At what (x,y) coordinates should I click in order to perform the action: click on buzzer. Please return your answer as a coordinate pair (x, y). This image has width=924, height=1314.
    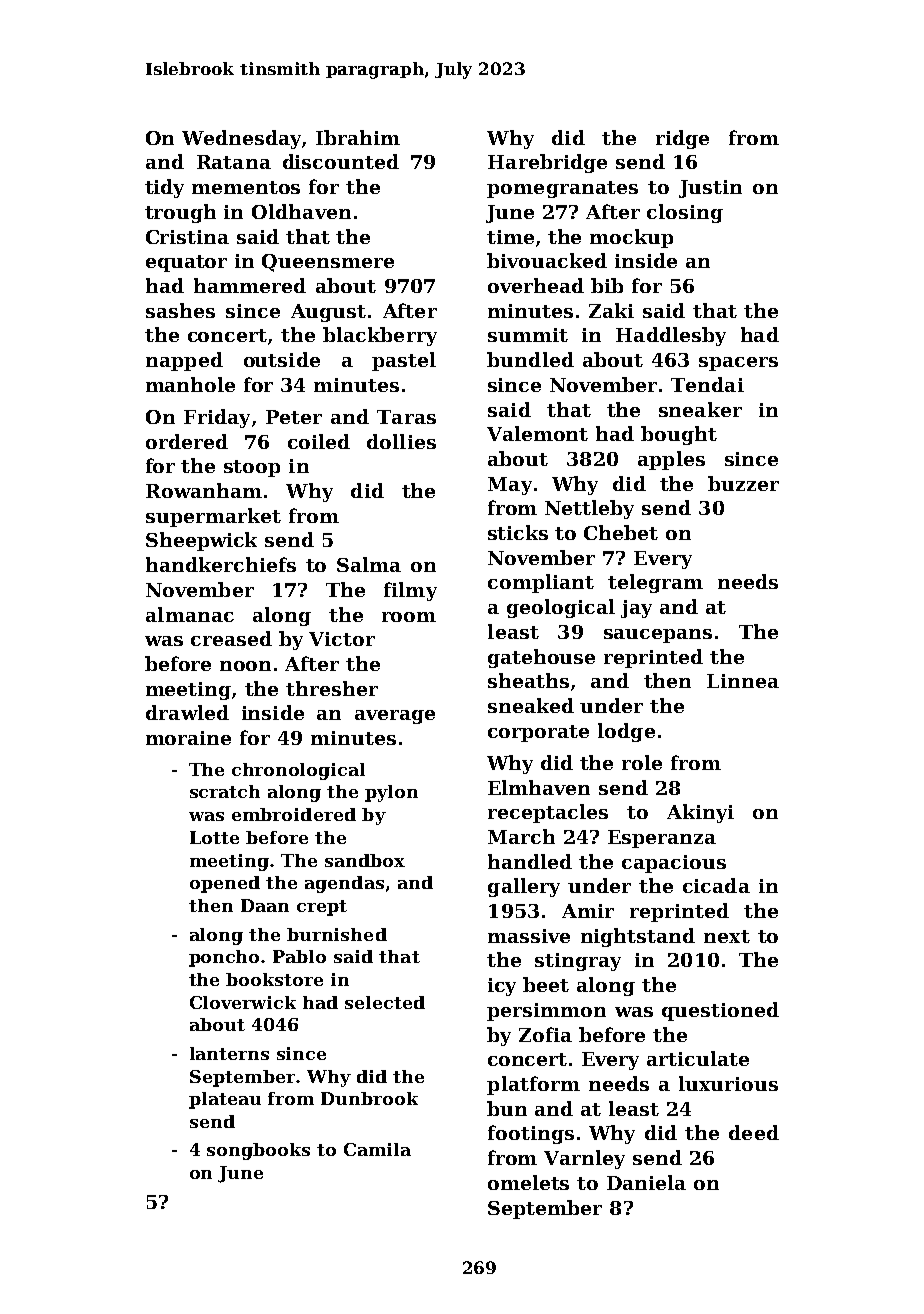
    Looking at the image, I should click on (743, 483).
